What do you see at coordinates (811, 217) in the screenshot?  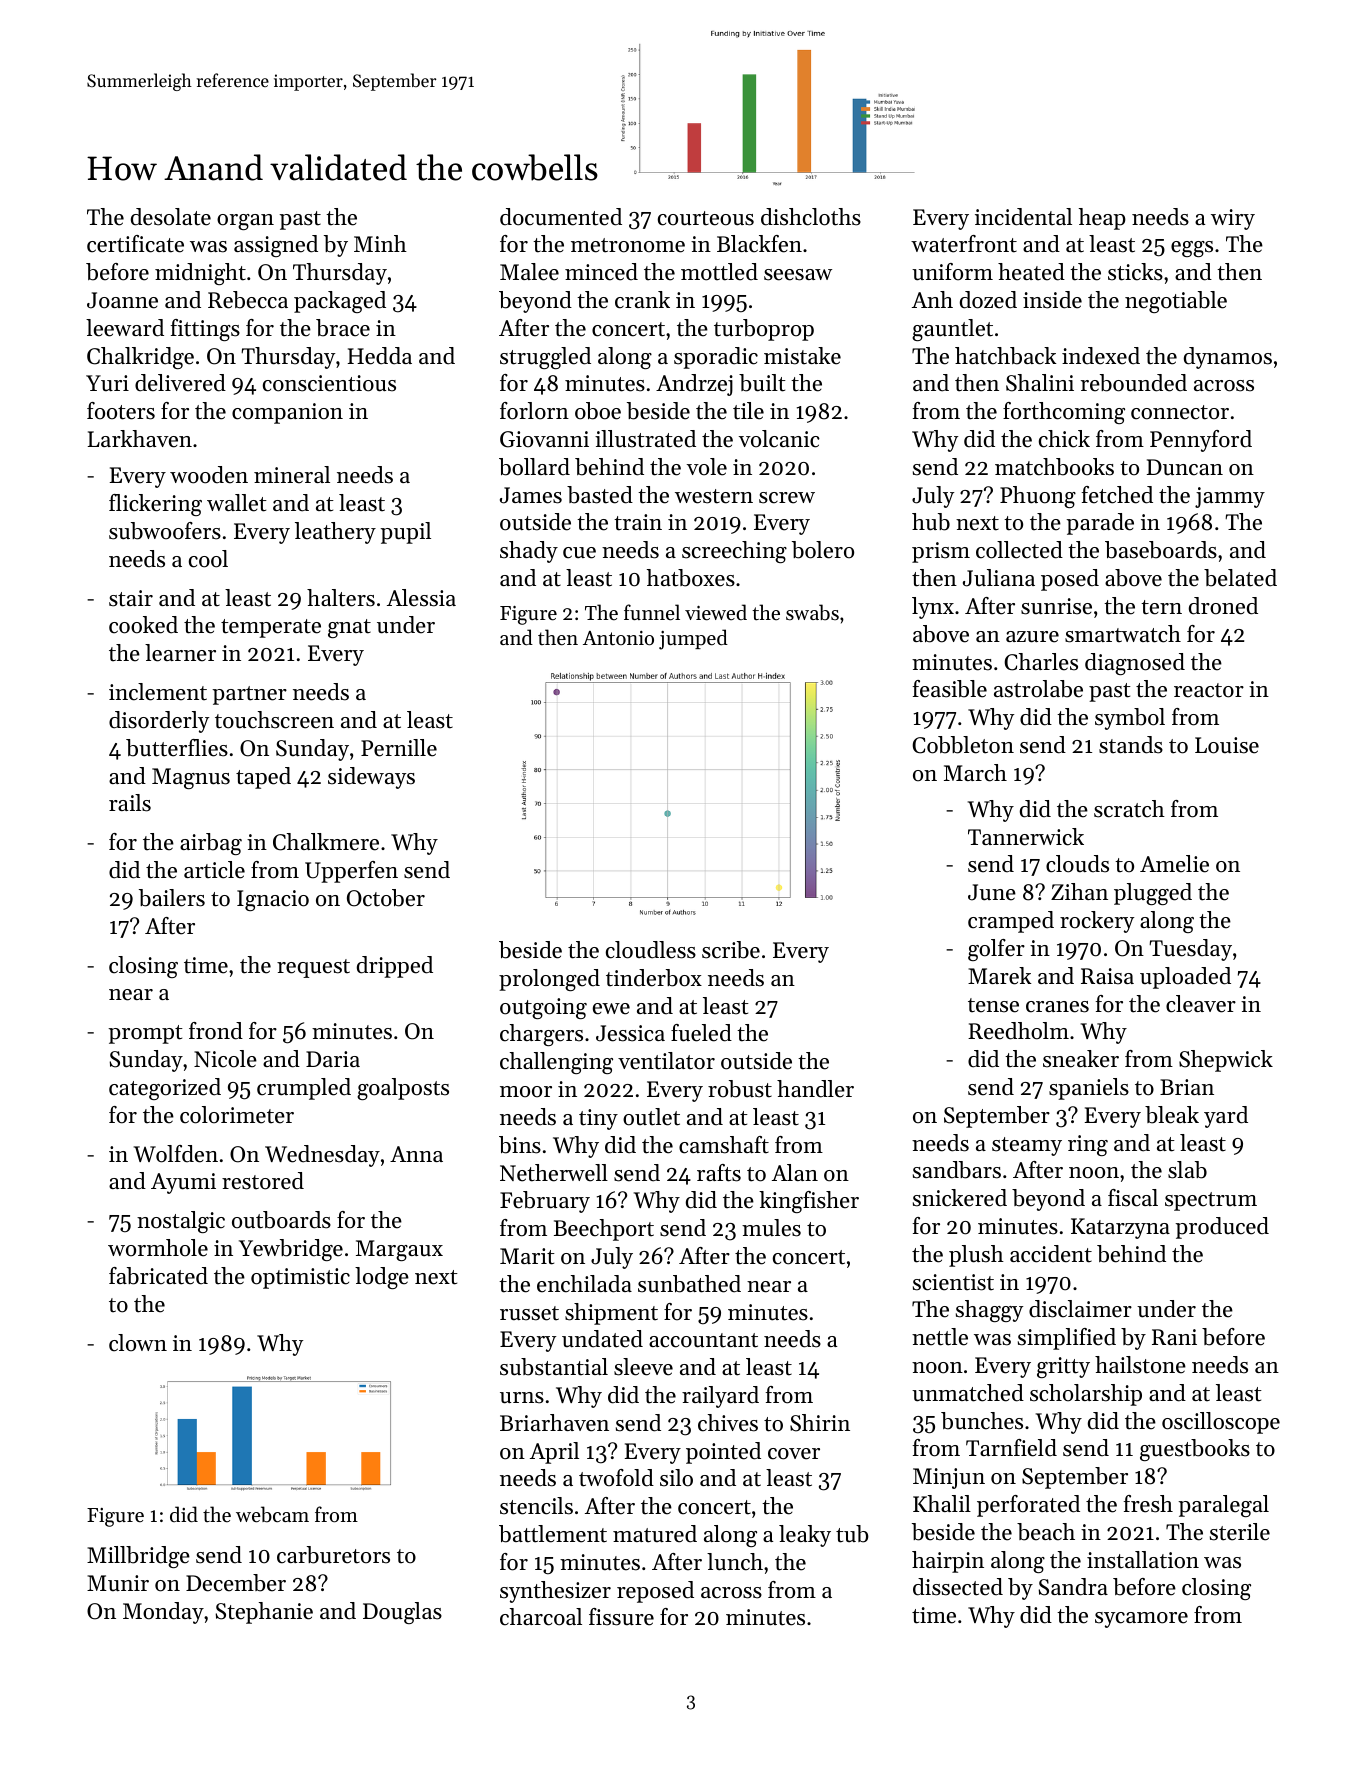 I see `dishcloths` at bounding box center [811, 217].
